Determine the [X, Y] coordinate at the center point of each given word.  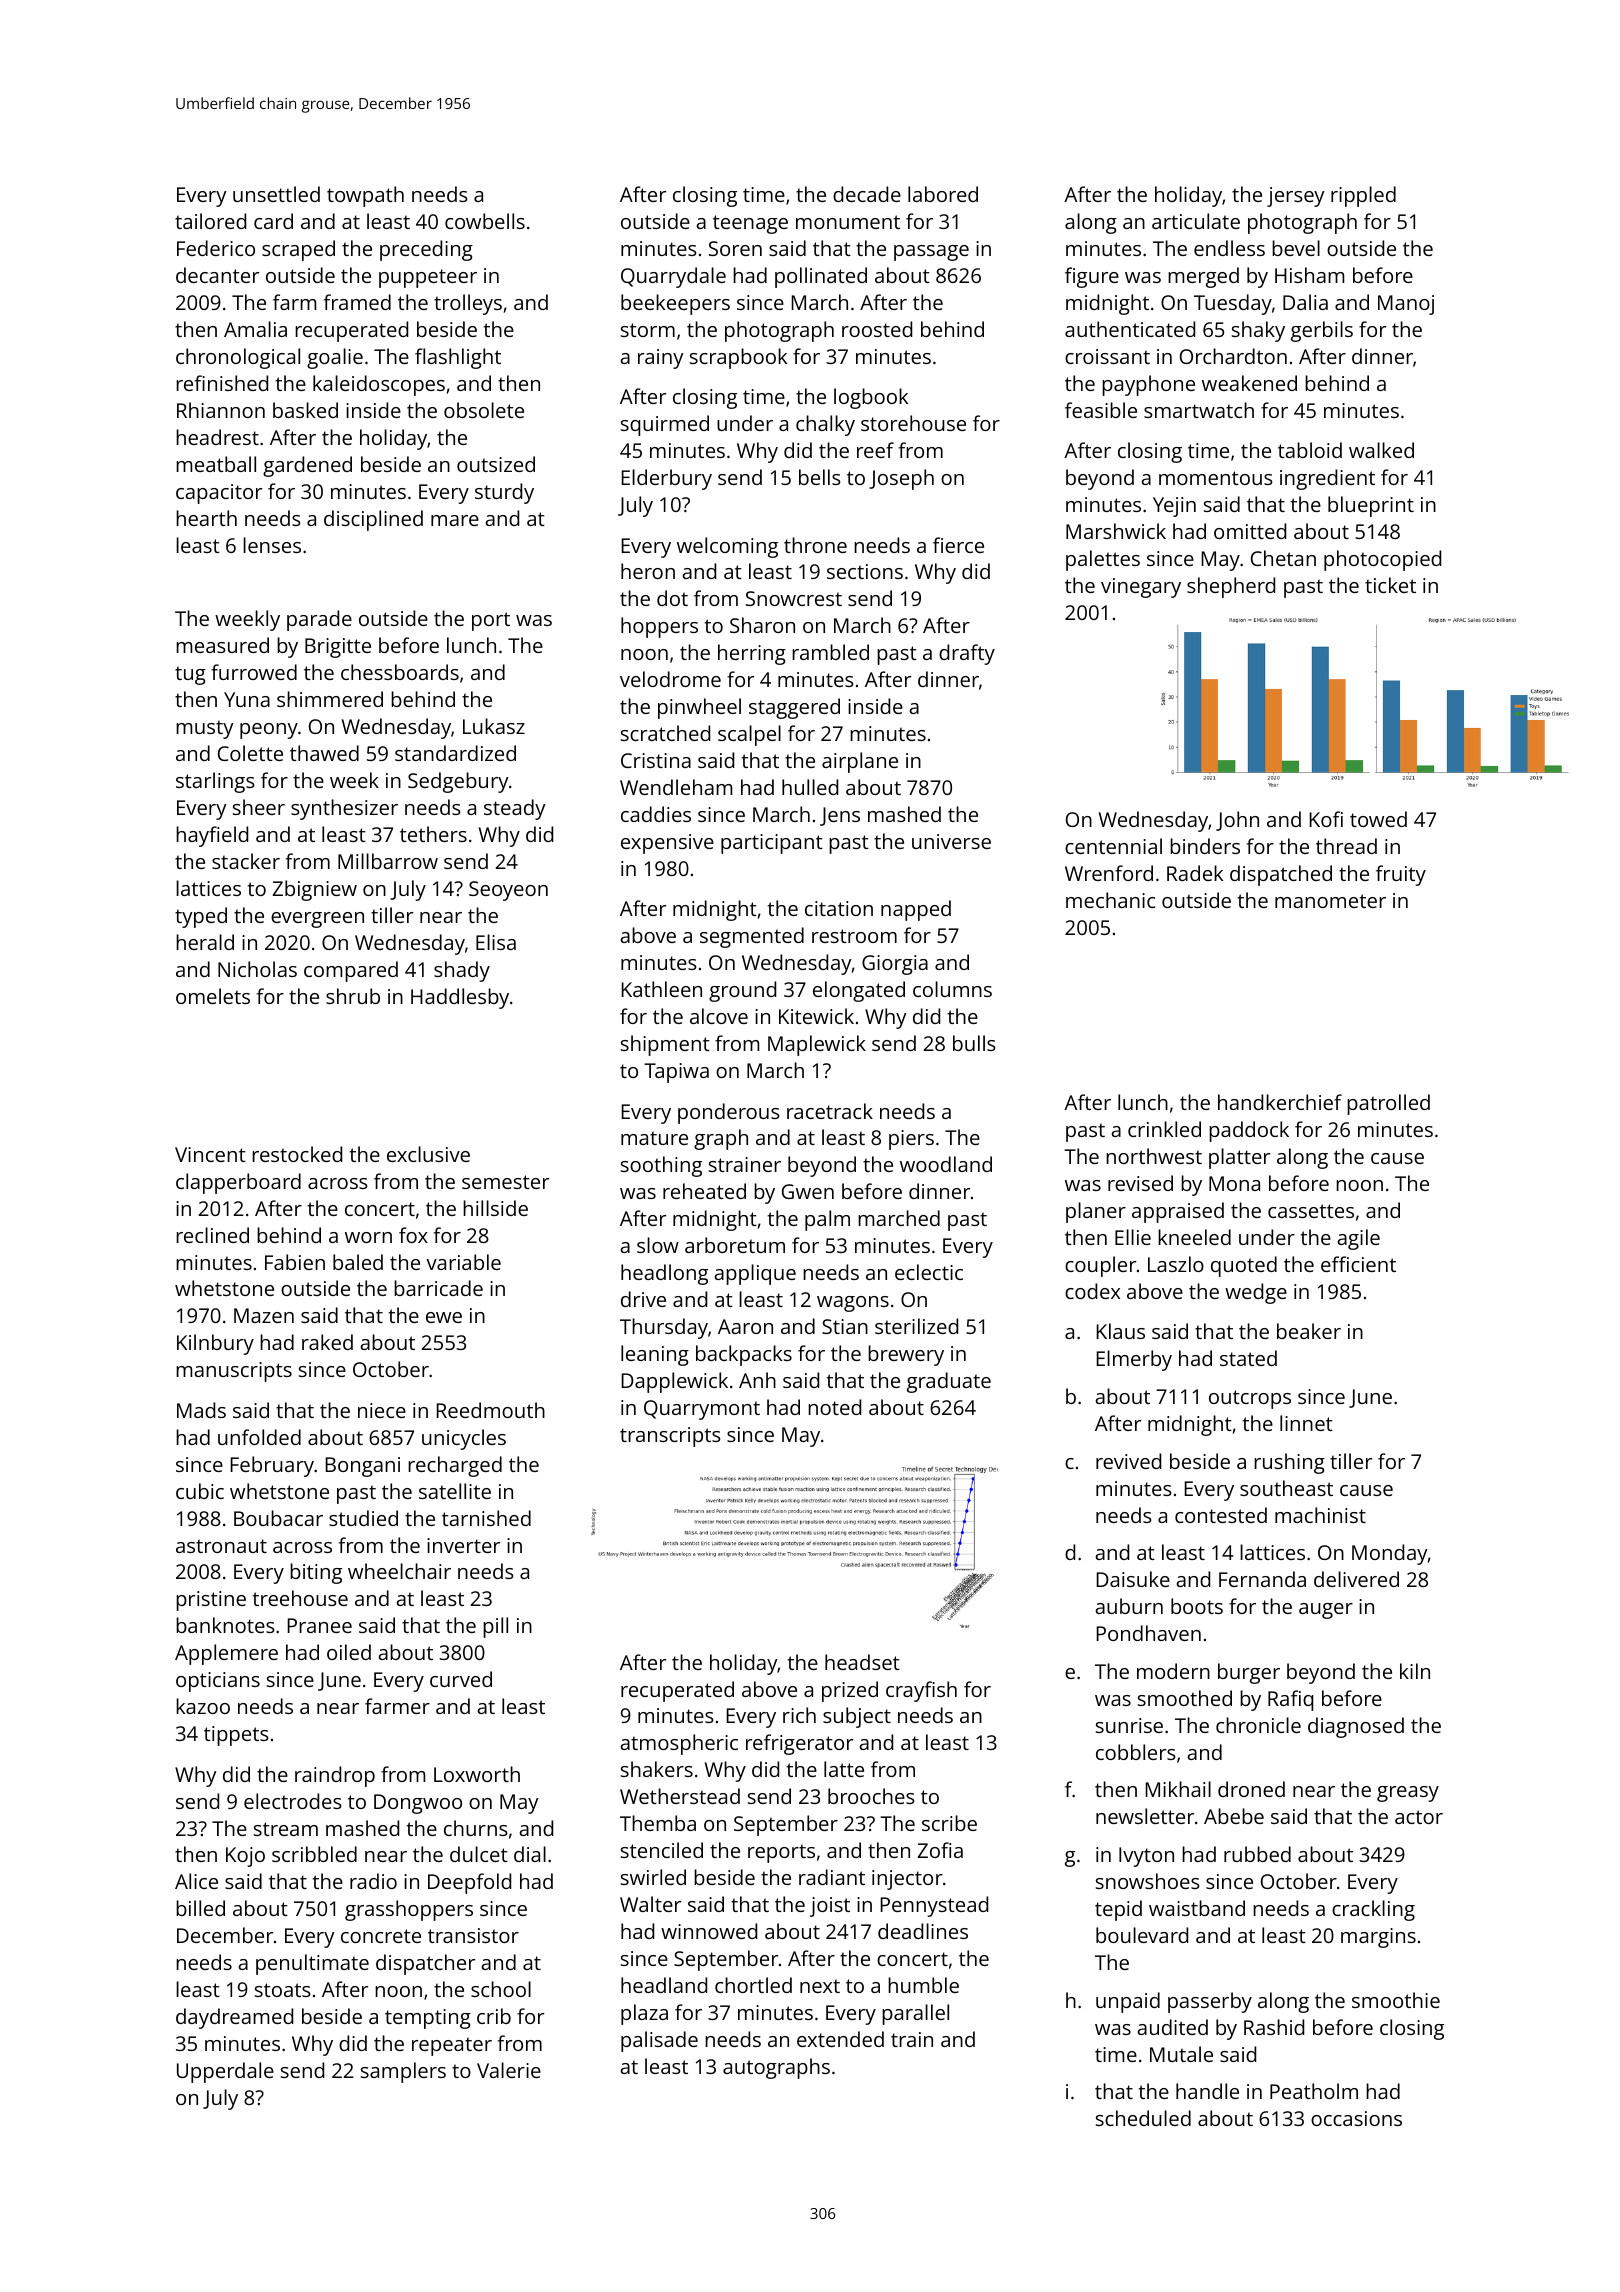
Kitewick [816, 1016]
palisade [659, 2041]
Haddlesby [460, 998]
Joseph [901, 479]
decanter [217, 275]
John [1237, 821]
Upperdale [225, 2072]
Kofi [1326, 819]
